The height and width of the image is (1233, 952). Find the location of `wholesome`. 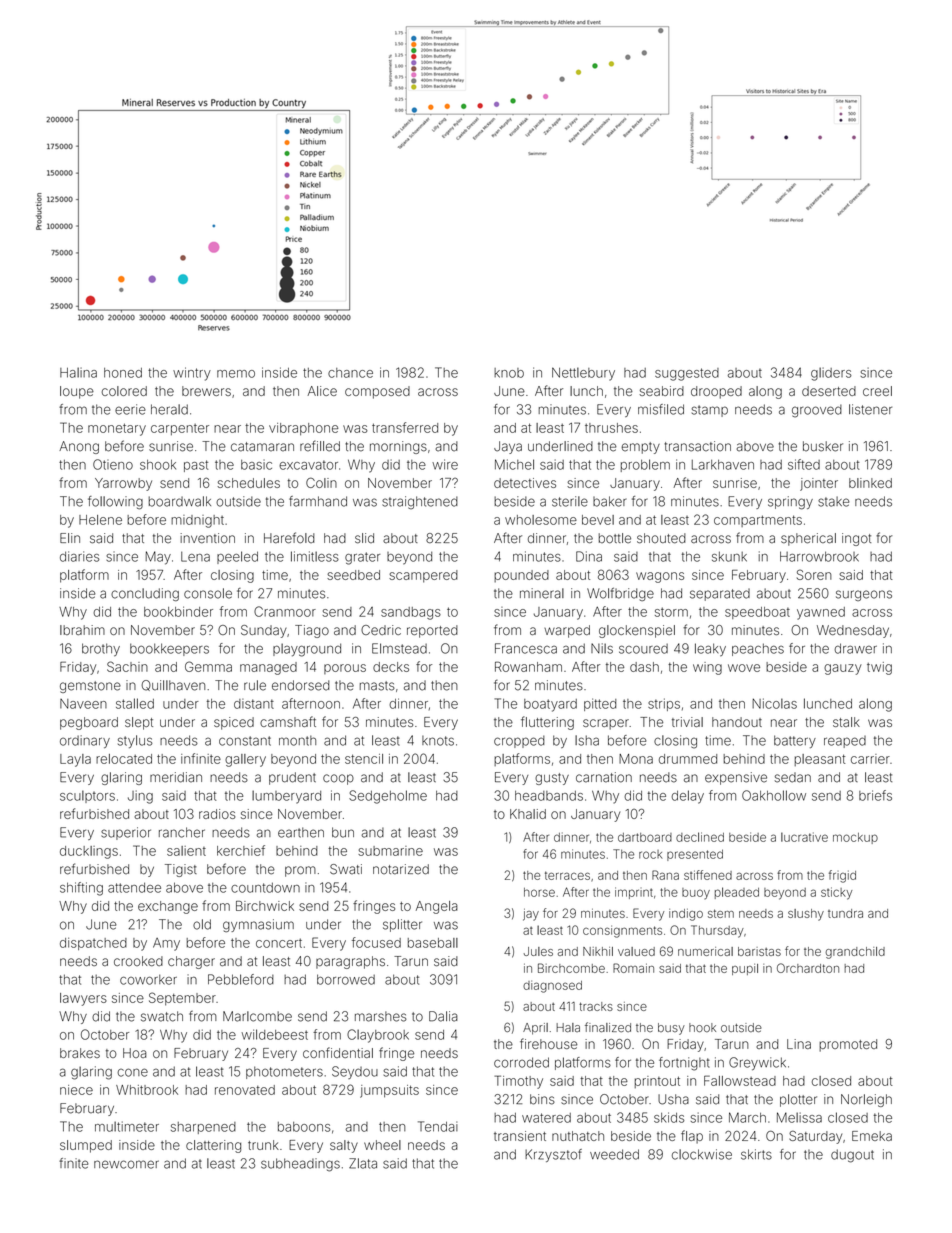

wholesome is located at coordinates (541, 520).
